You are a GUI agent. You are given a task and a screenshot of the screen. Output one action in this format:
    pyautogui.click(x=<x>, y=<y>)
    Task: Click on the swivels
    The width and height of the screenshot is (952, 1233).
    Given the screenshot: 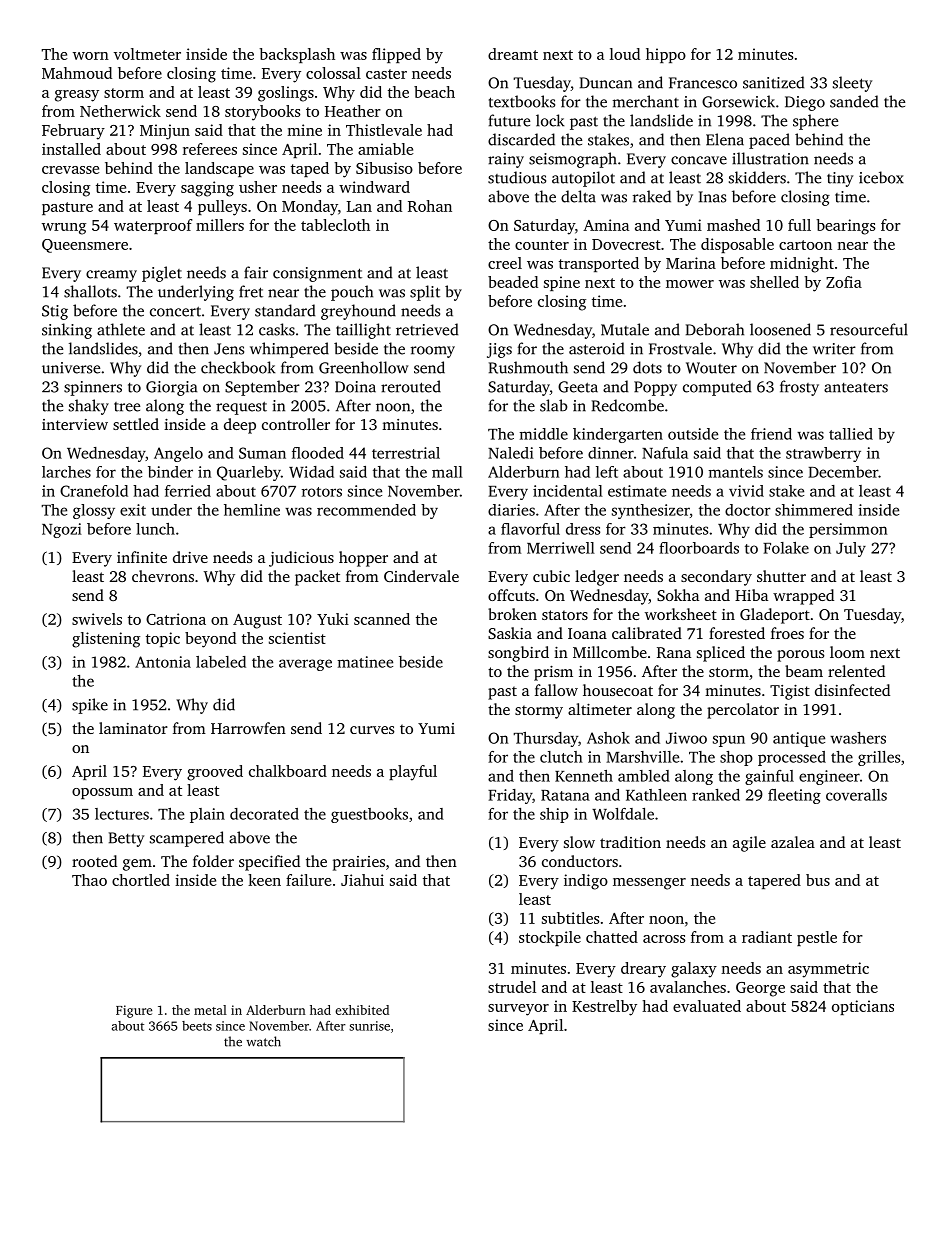 What is the action you would take?
    pyautogui.click(x=97, y=619)
